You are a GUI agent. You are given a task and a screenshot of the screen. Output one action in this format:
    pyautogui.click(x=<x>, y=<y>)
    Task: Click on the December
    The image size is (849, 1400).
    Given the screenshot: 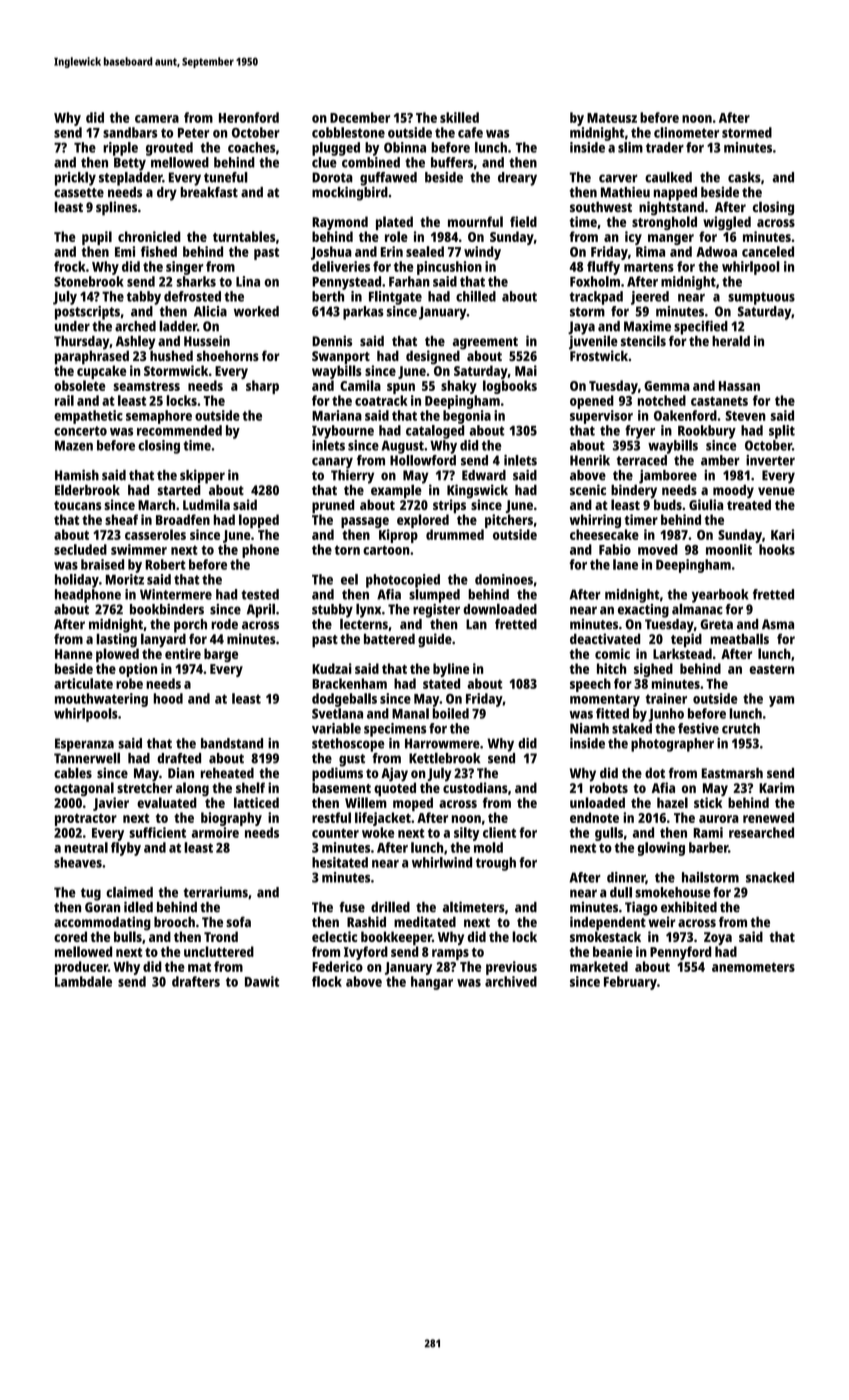 What is the action you would take?
    pyautogui.click(x=360, y=117)
